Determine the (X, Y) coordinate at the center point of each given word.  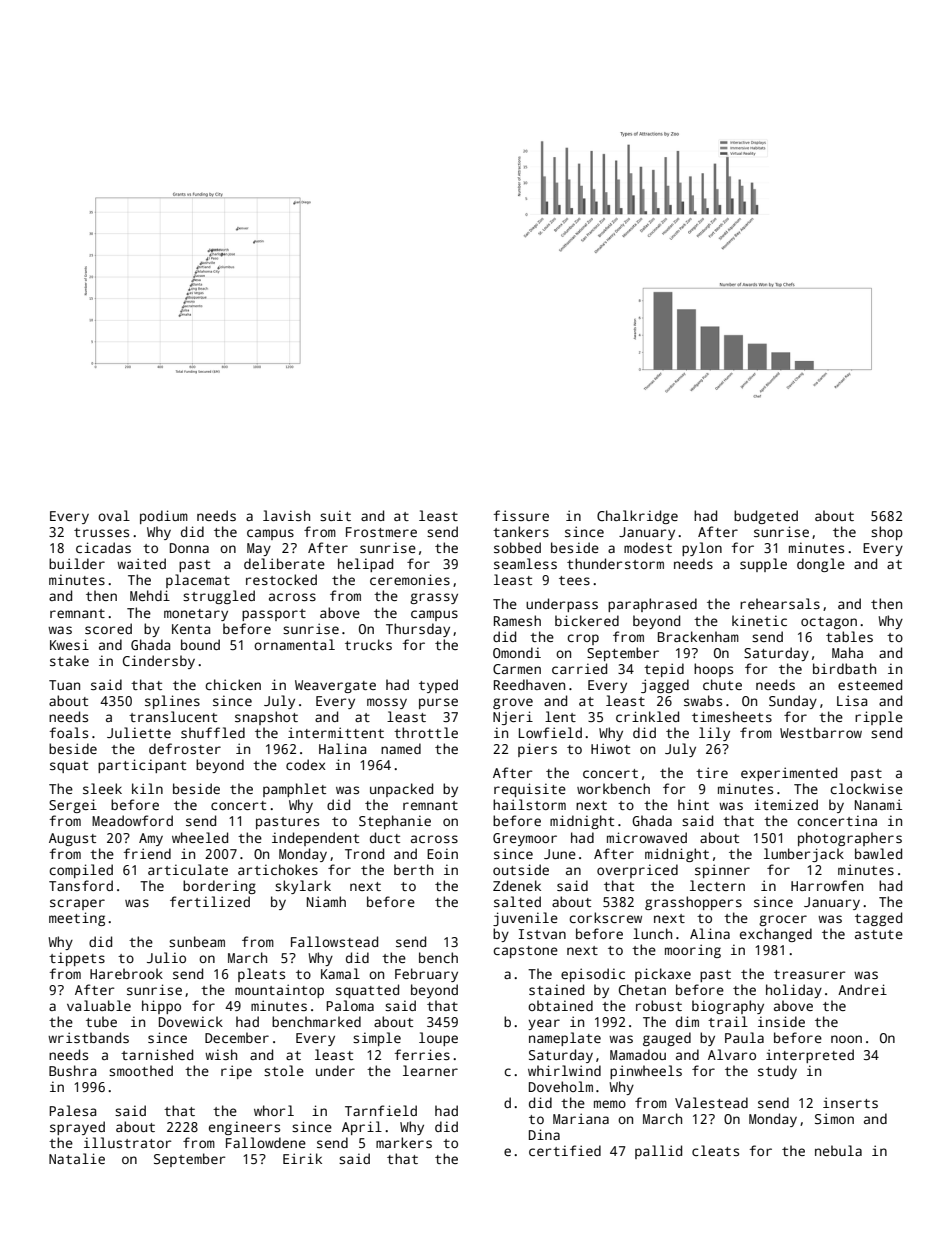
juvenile (525, 919)
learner (430, 1070)
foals (68, 732)
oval (114, 515)
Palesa (72, 1110)
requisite (530, 790)
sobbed (517, 547)
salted (517, 901)
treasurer (809, 974)
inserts (850, 1102)
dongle (821, 565)
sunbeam (197, 941)
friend (147, 853)
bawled (878, 853)
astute (879, 934)
